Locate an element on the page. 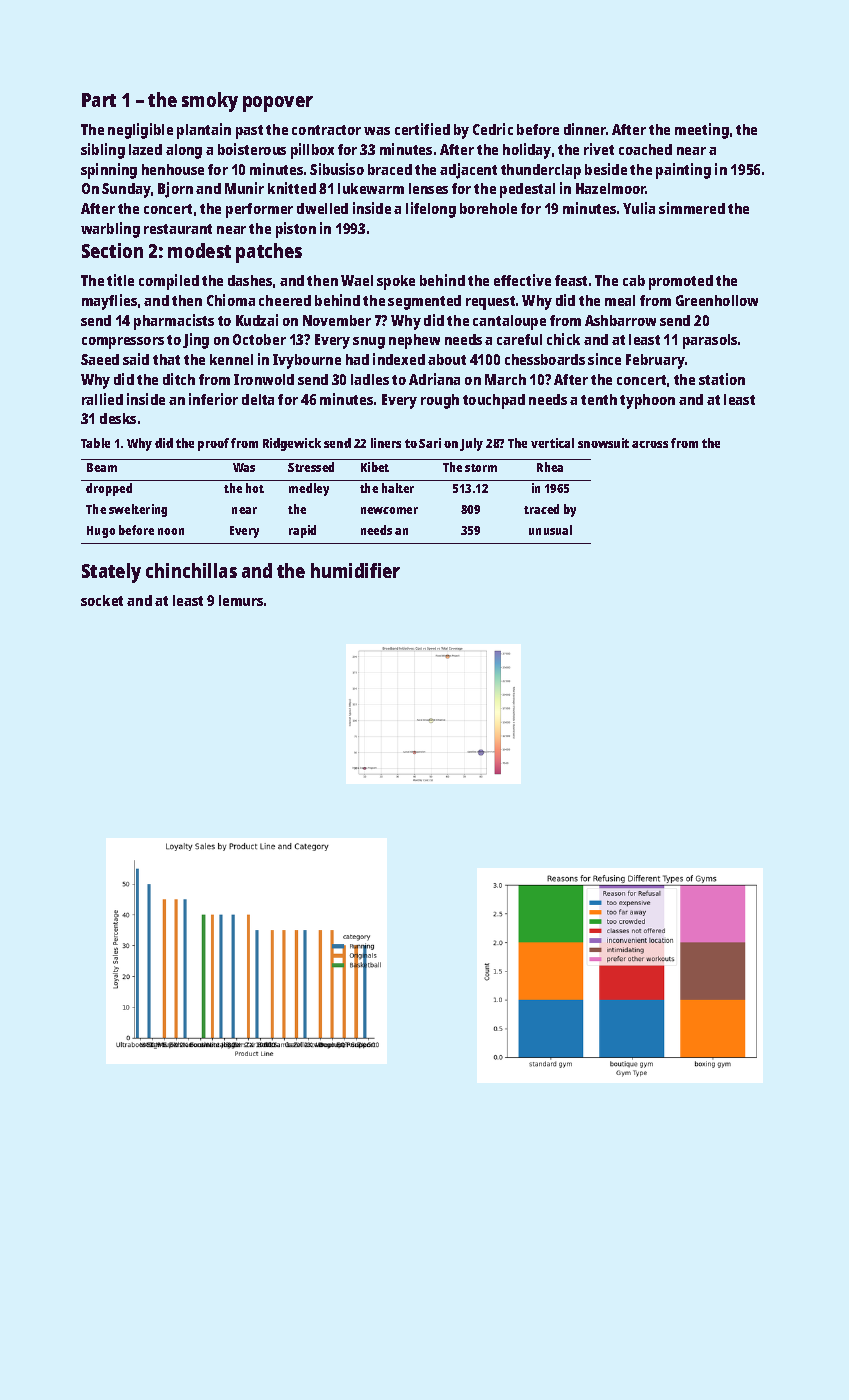 The width and height of the page is (849, 1400). dinner is located at coordinates (585, 129).
